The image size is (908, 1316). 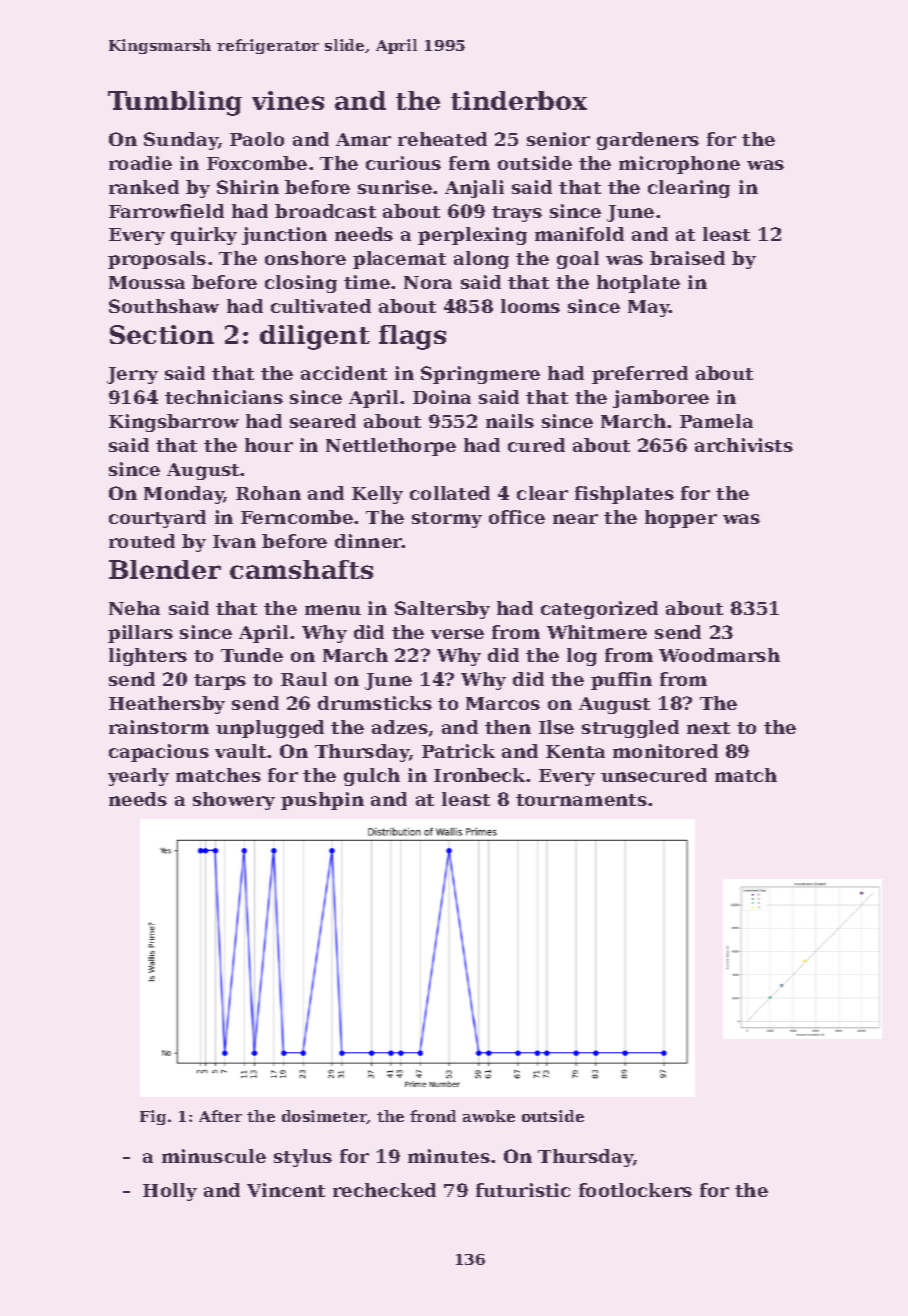 I want to click on tinderbox, so click(x=519, y=100).
